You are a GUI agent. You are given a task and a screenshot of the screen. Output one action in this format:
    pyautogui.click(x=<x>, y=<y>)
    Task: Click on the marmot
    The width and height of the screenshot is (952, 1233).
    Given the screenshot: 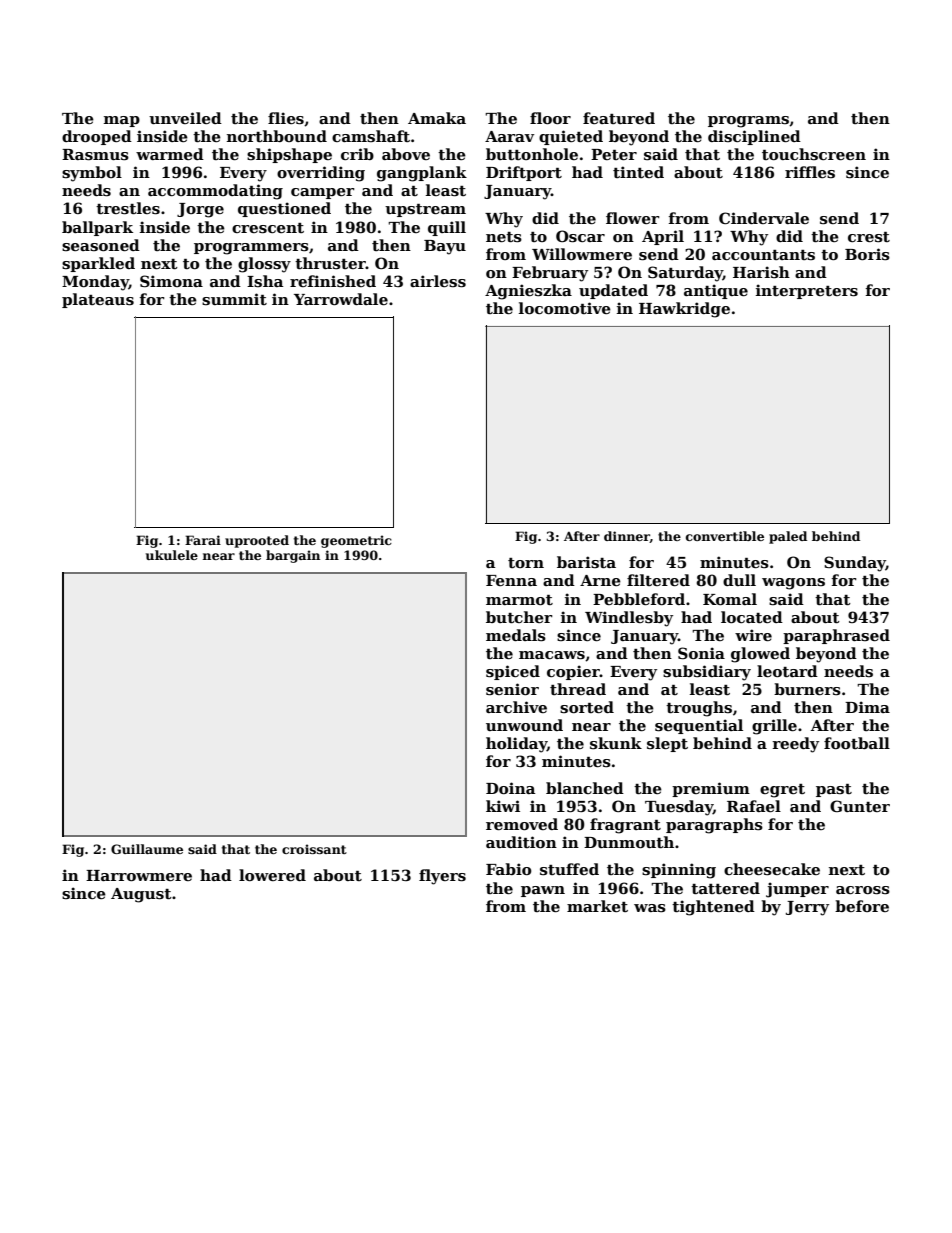 What is the action you would take?
    pyautogui.click(x=519, y=600)
